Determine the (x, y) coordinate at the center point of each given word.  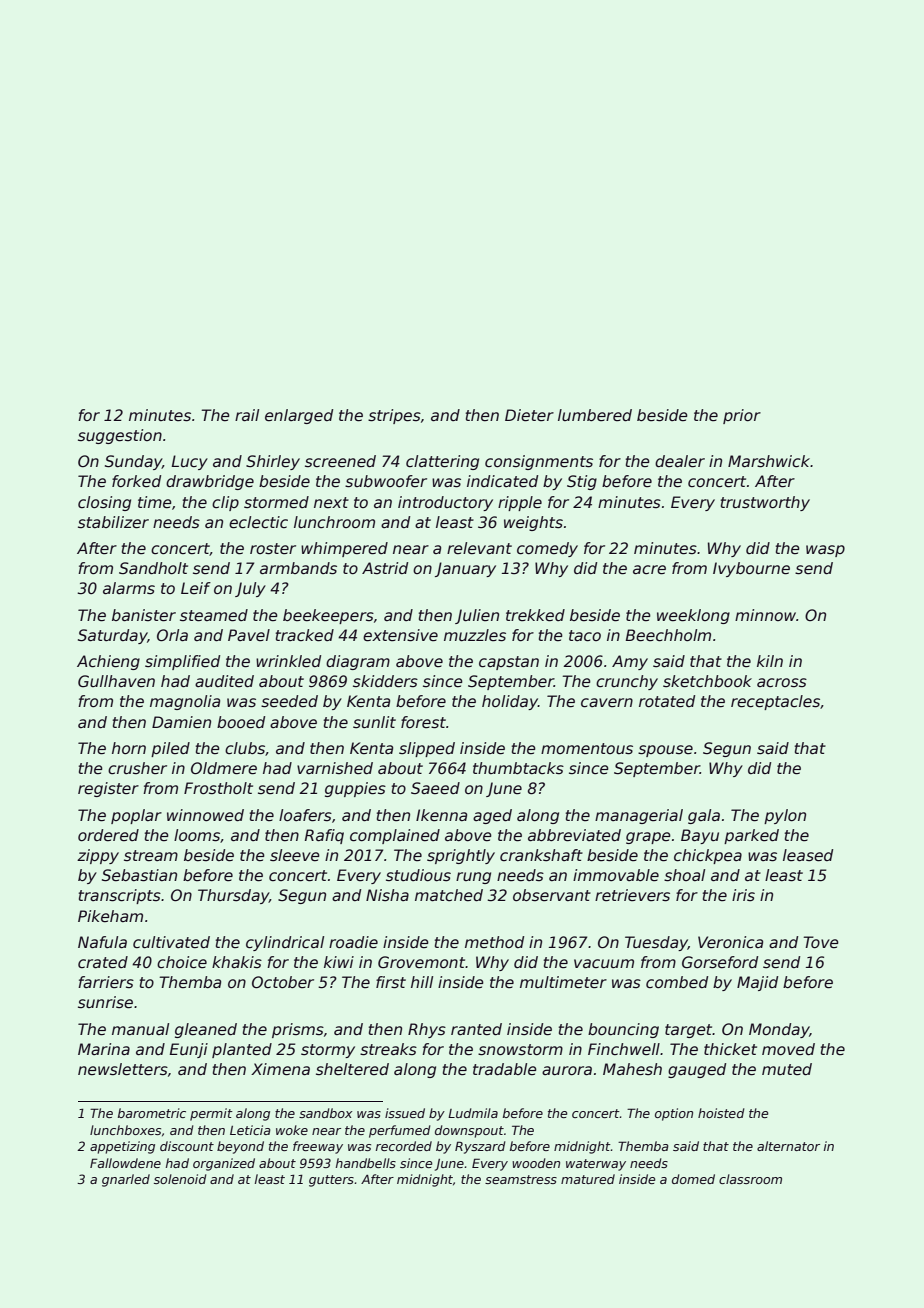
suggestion (120, 436)
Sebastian (139, 875)
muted (787, 1069)
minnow (765, 615)
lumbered (595, 415)
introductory (445, 503)
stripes (394, 416)
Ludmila (473, 1113)
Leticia (250, 1130)
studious (418, 875)
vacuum (604, 963)
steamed (214, 615)
